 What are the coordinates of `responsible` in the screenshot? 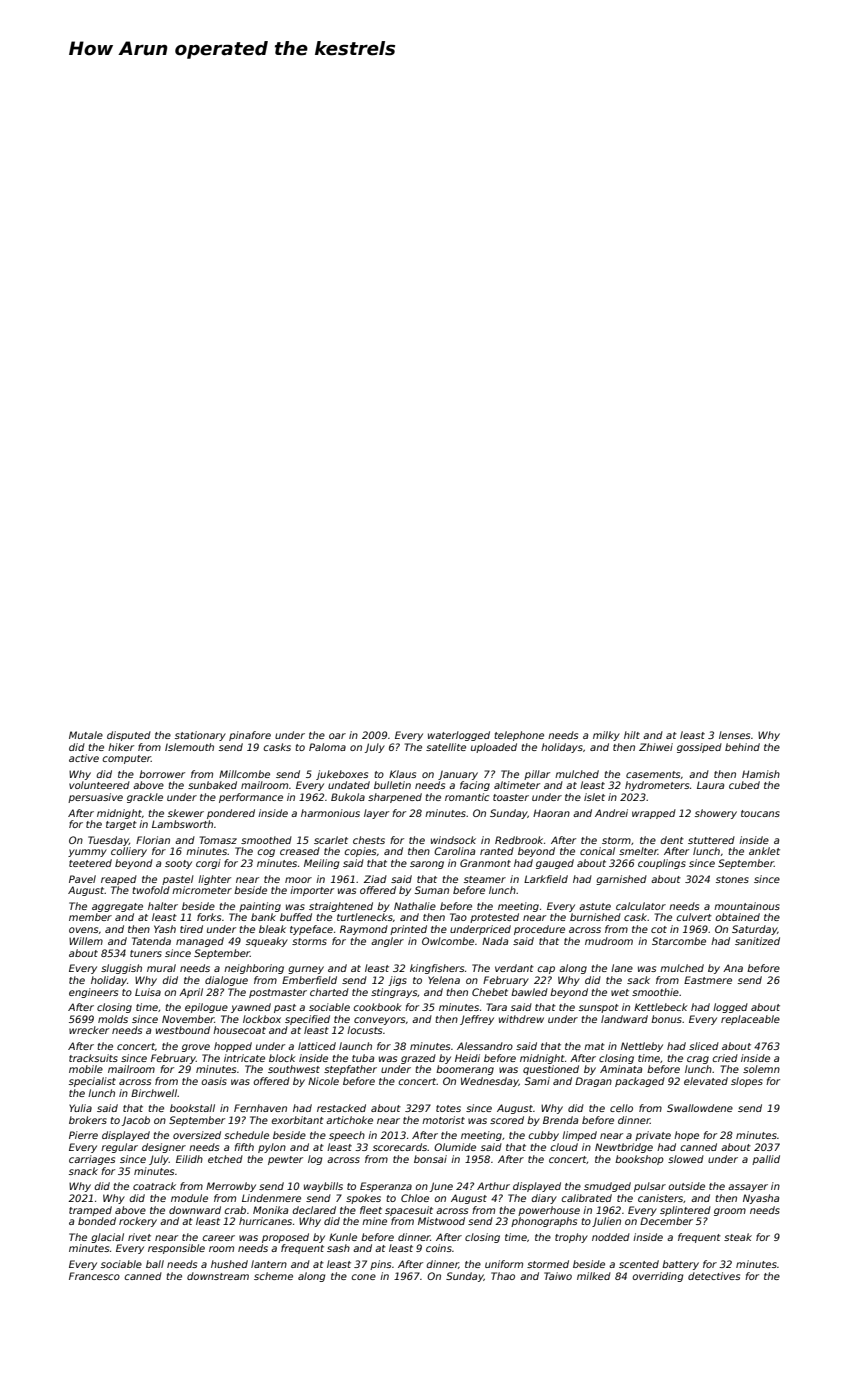 It's located at (176, 1249).
